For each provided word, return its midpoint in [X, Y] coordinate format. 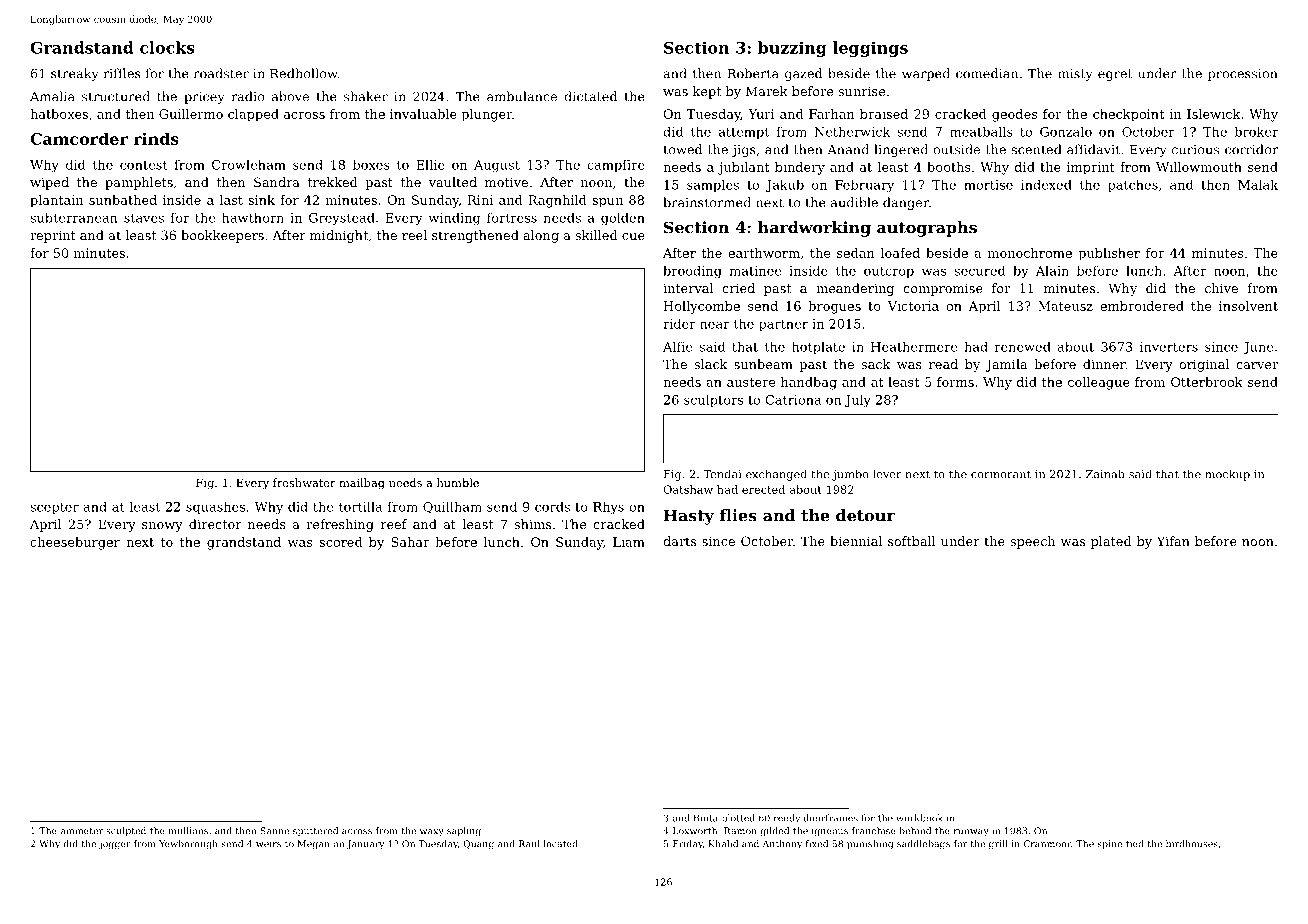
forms [955, 382]
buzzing [792, 49]
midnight [339, 236]
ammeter [82, 831]
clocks [167, 47]
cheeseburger [75, 543]
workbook [919, 818]
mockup [1227, 475]
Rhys [608, 507]
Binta [706, 818]
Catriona [793, 400]
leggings [870, 49]
